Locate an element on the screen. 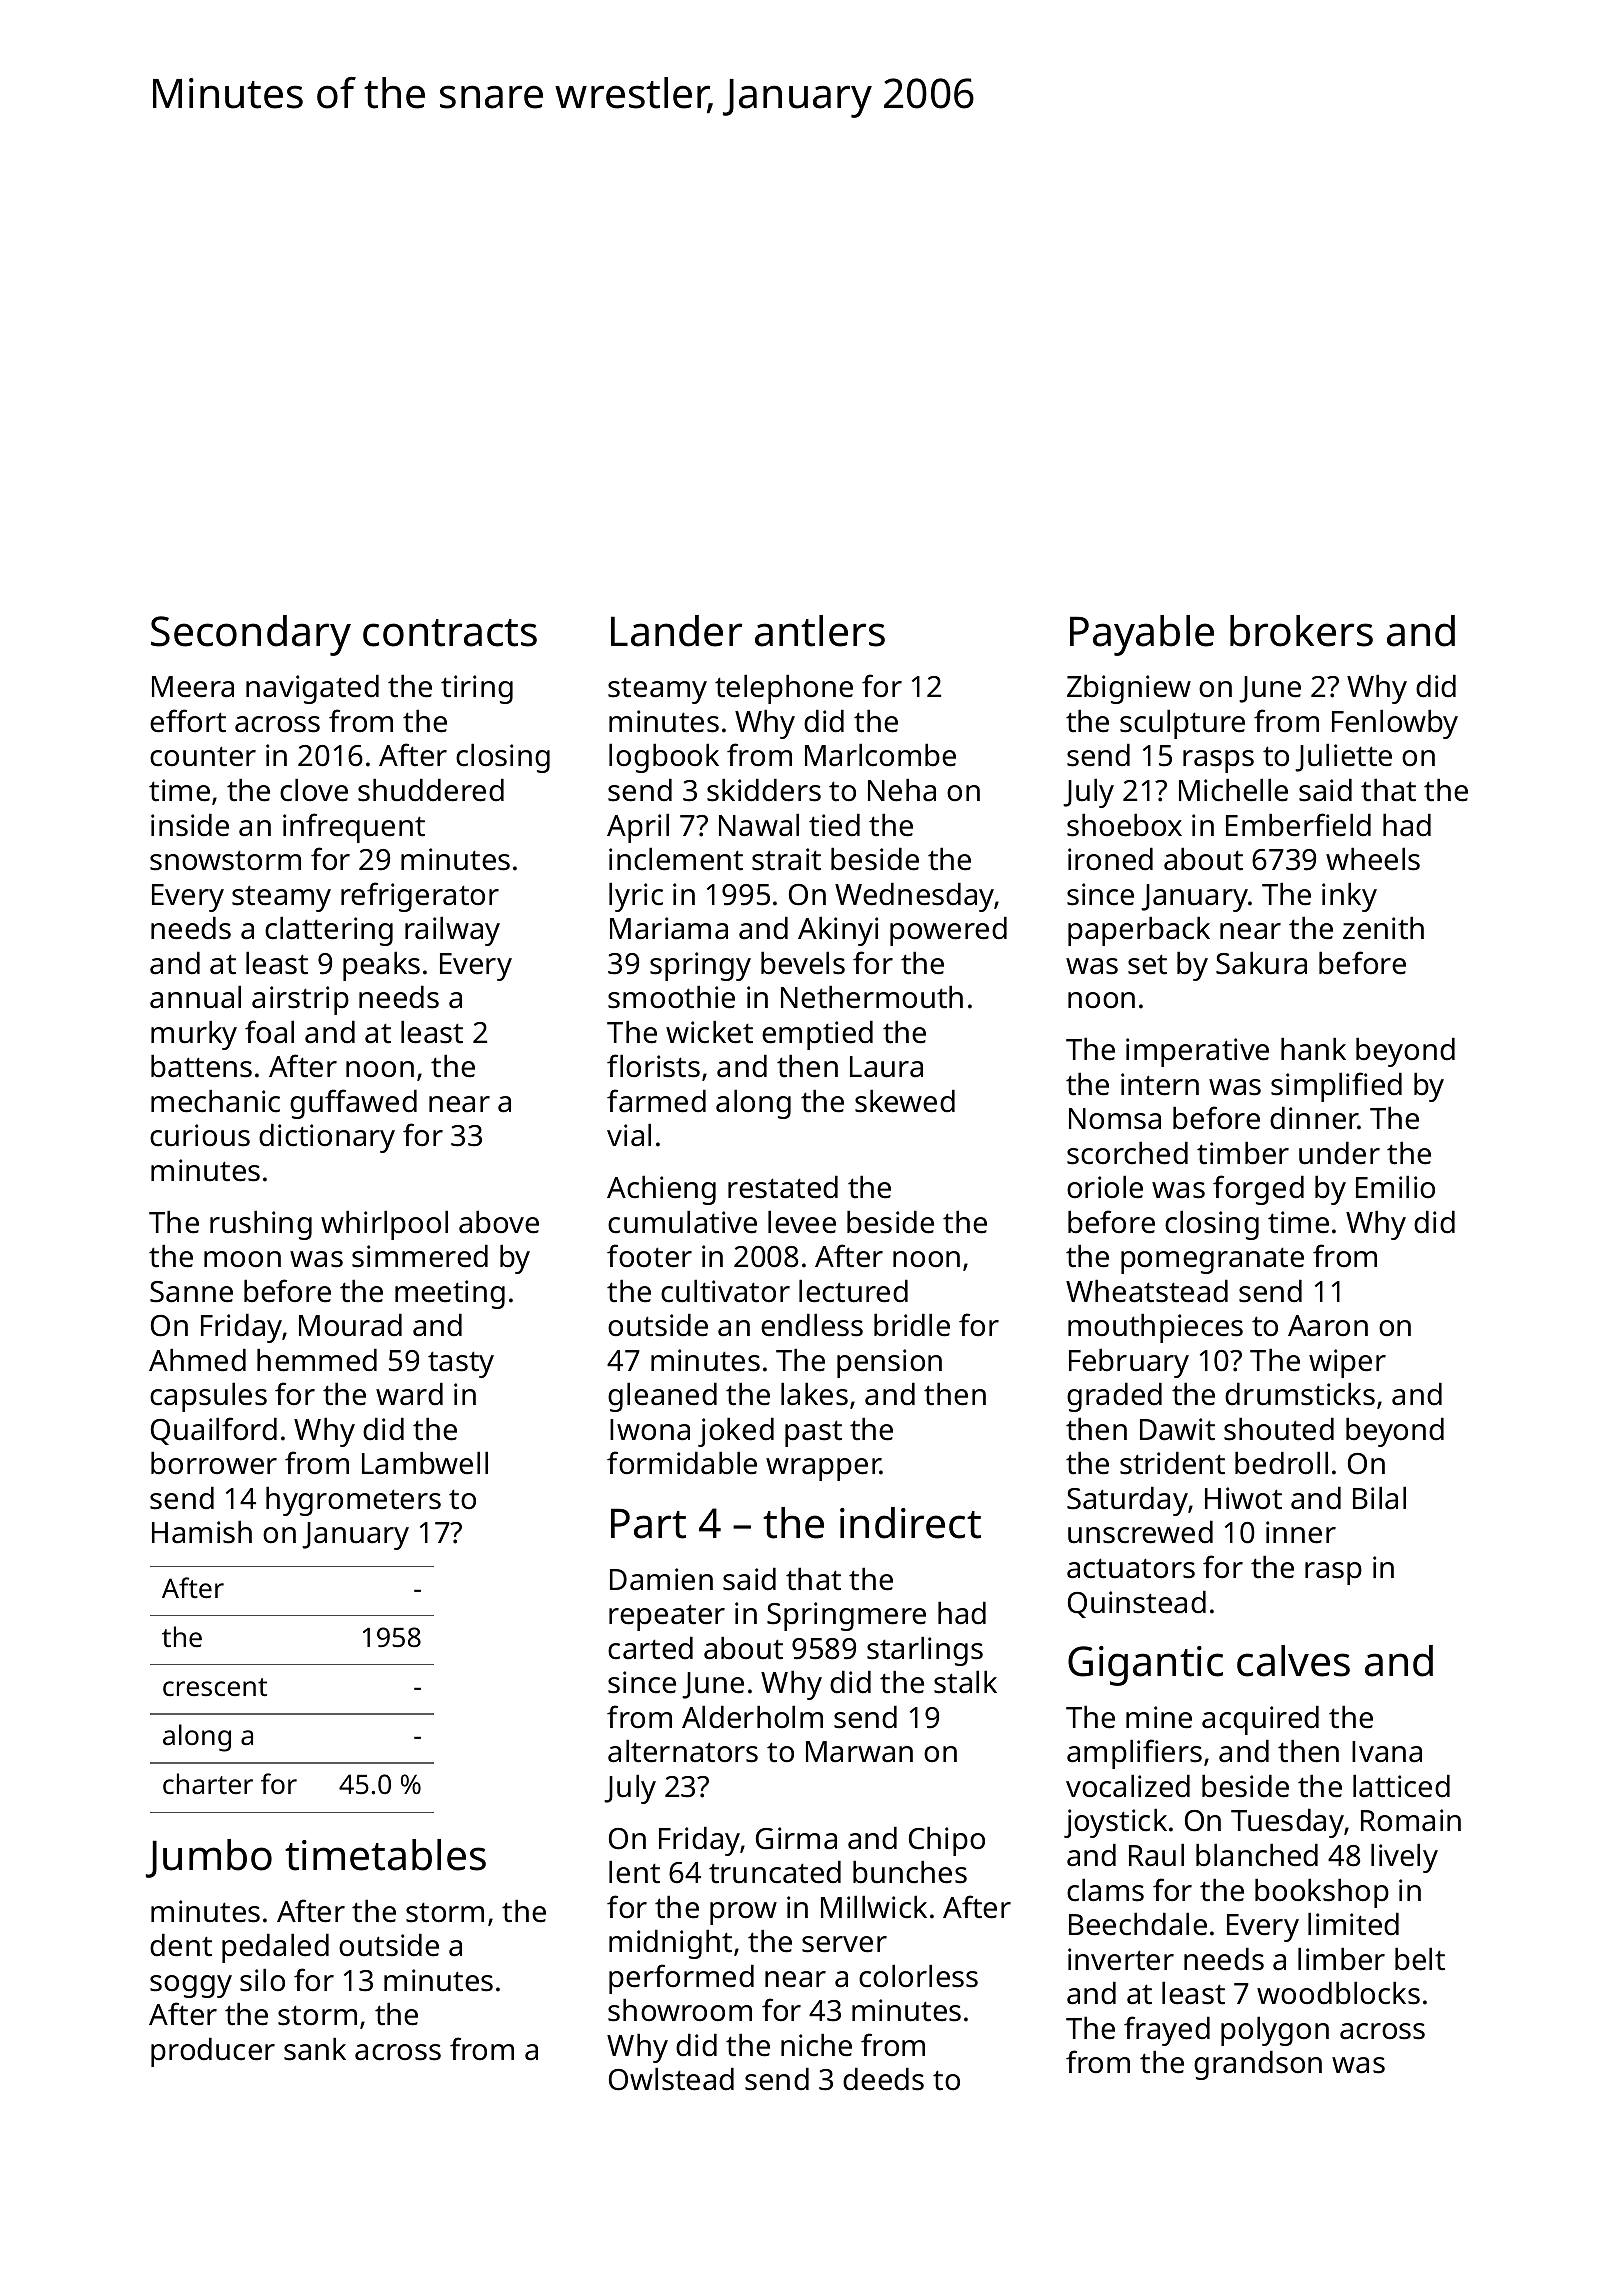  meeting is located at coordinates (450, 1294).
